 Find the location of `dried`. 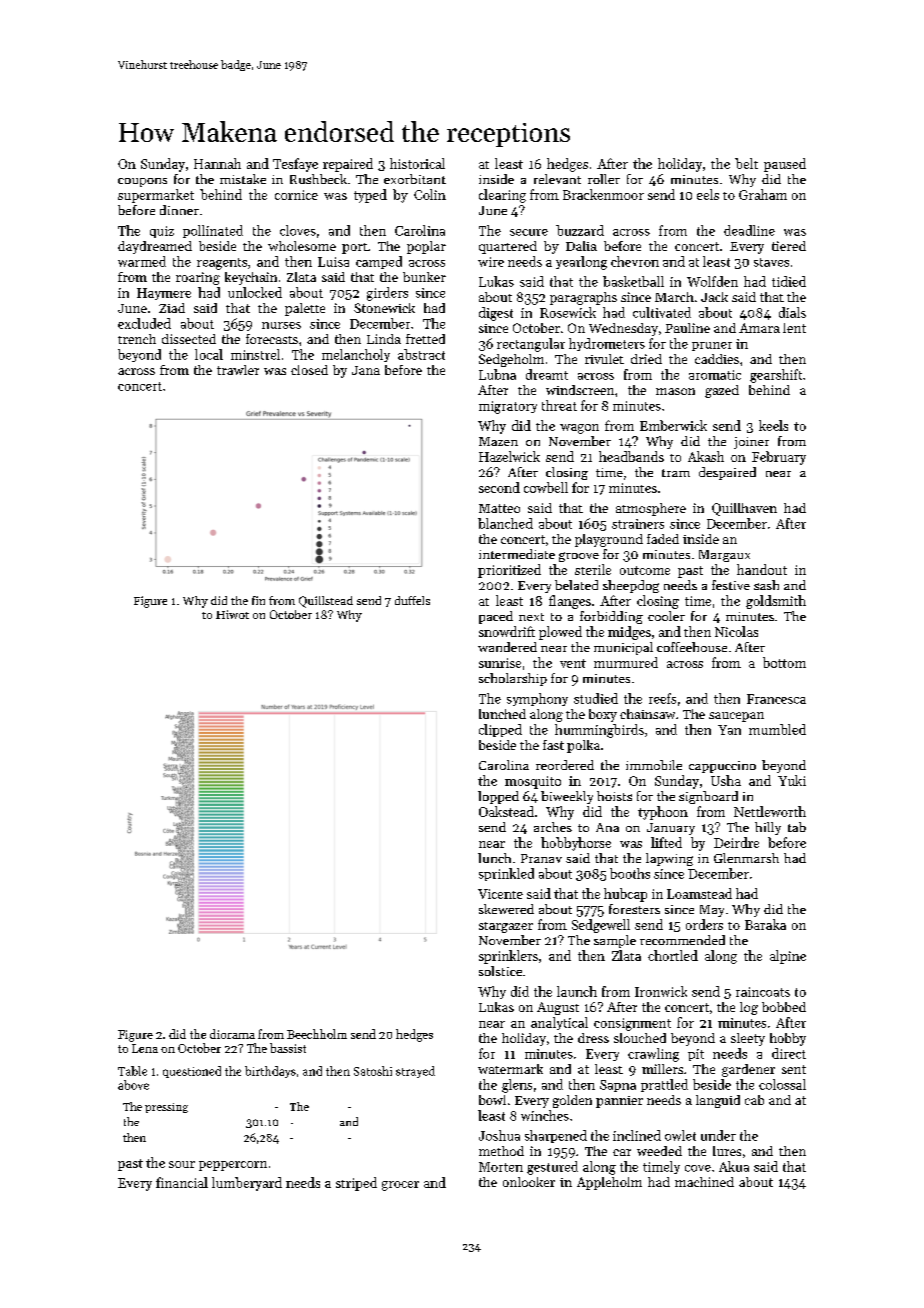

dried is located at coordinates (646, 359).
